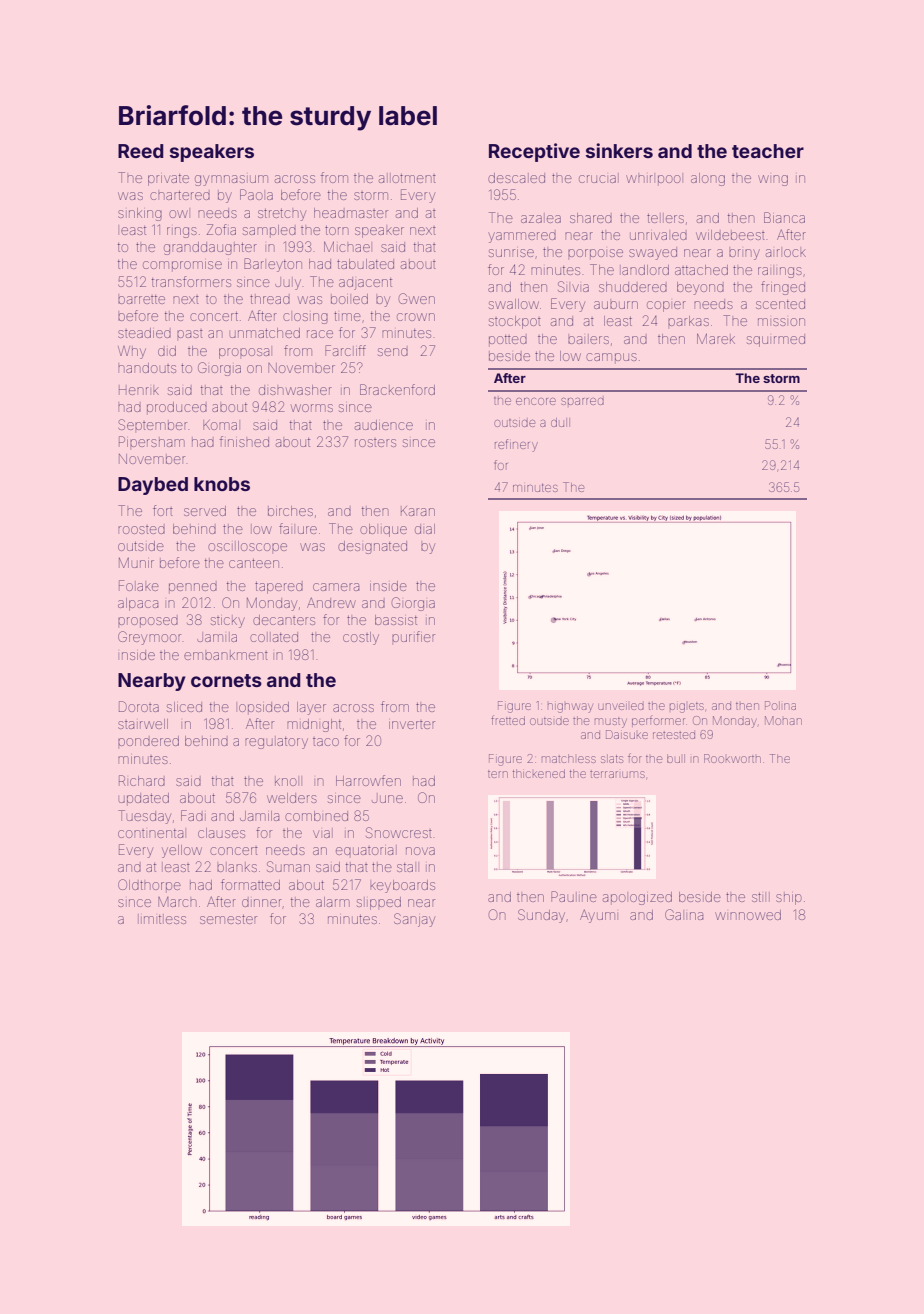 The image size is (924, 1314). What do you see at coordinates (141, 151) in the document?
I see `Reed` at bounding box center [141, 151].
